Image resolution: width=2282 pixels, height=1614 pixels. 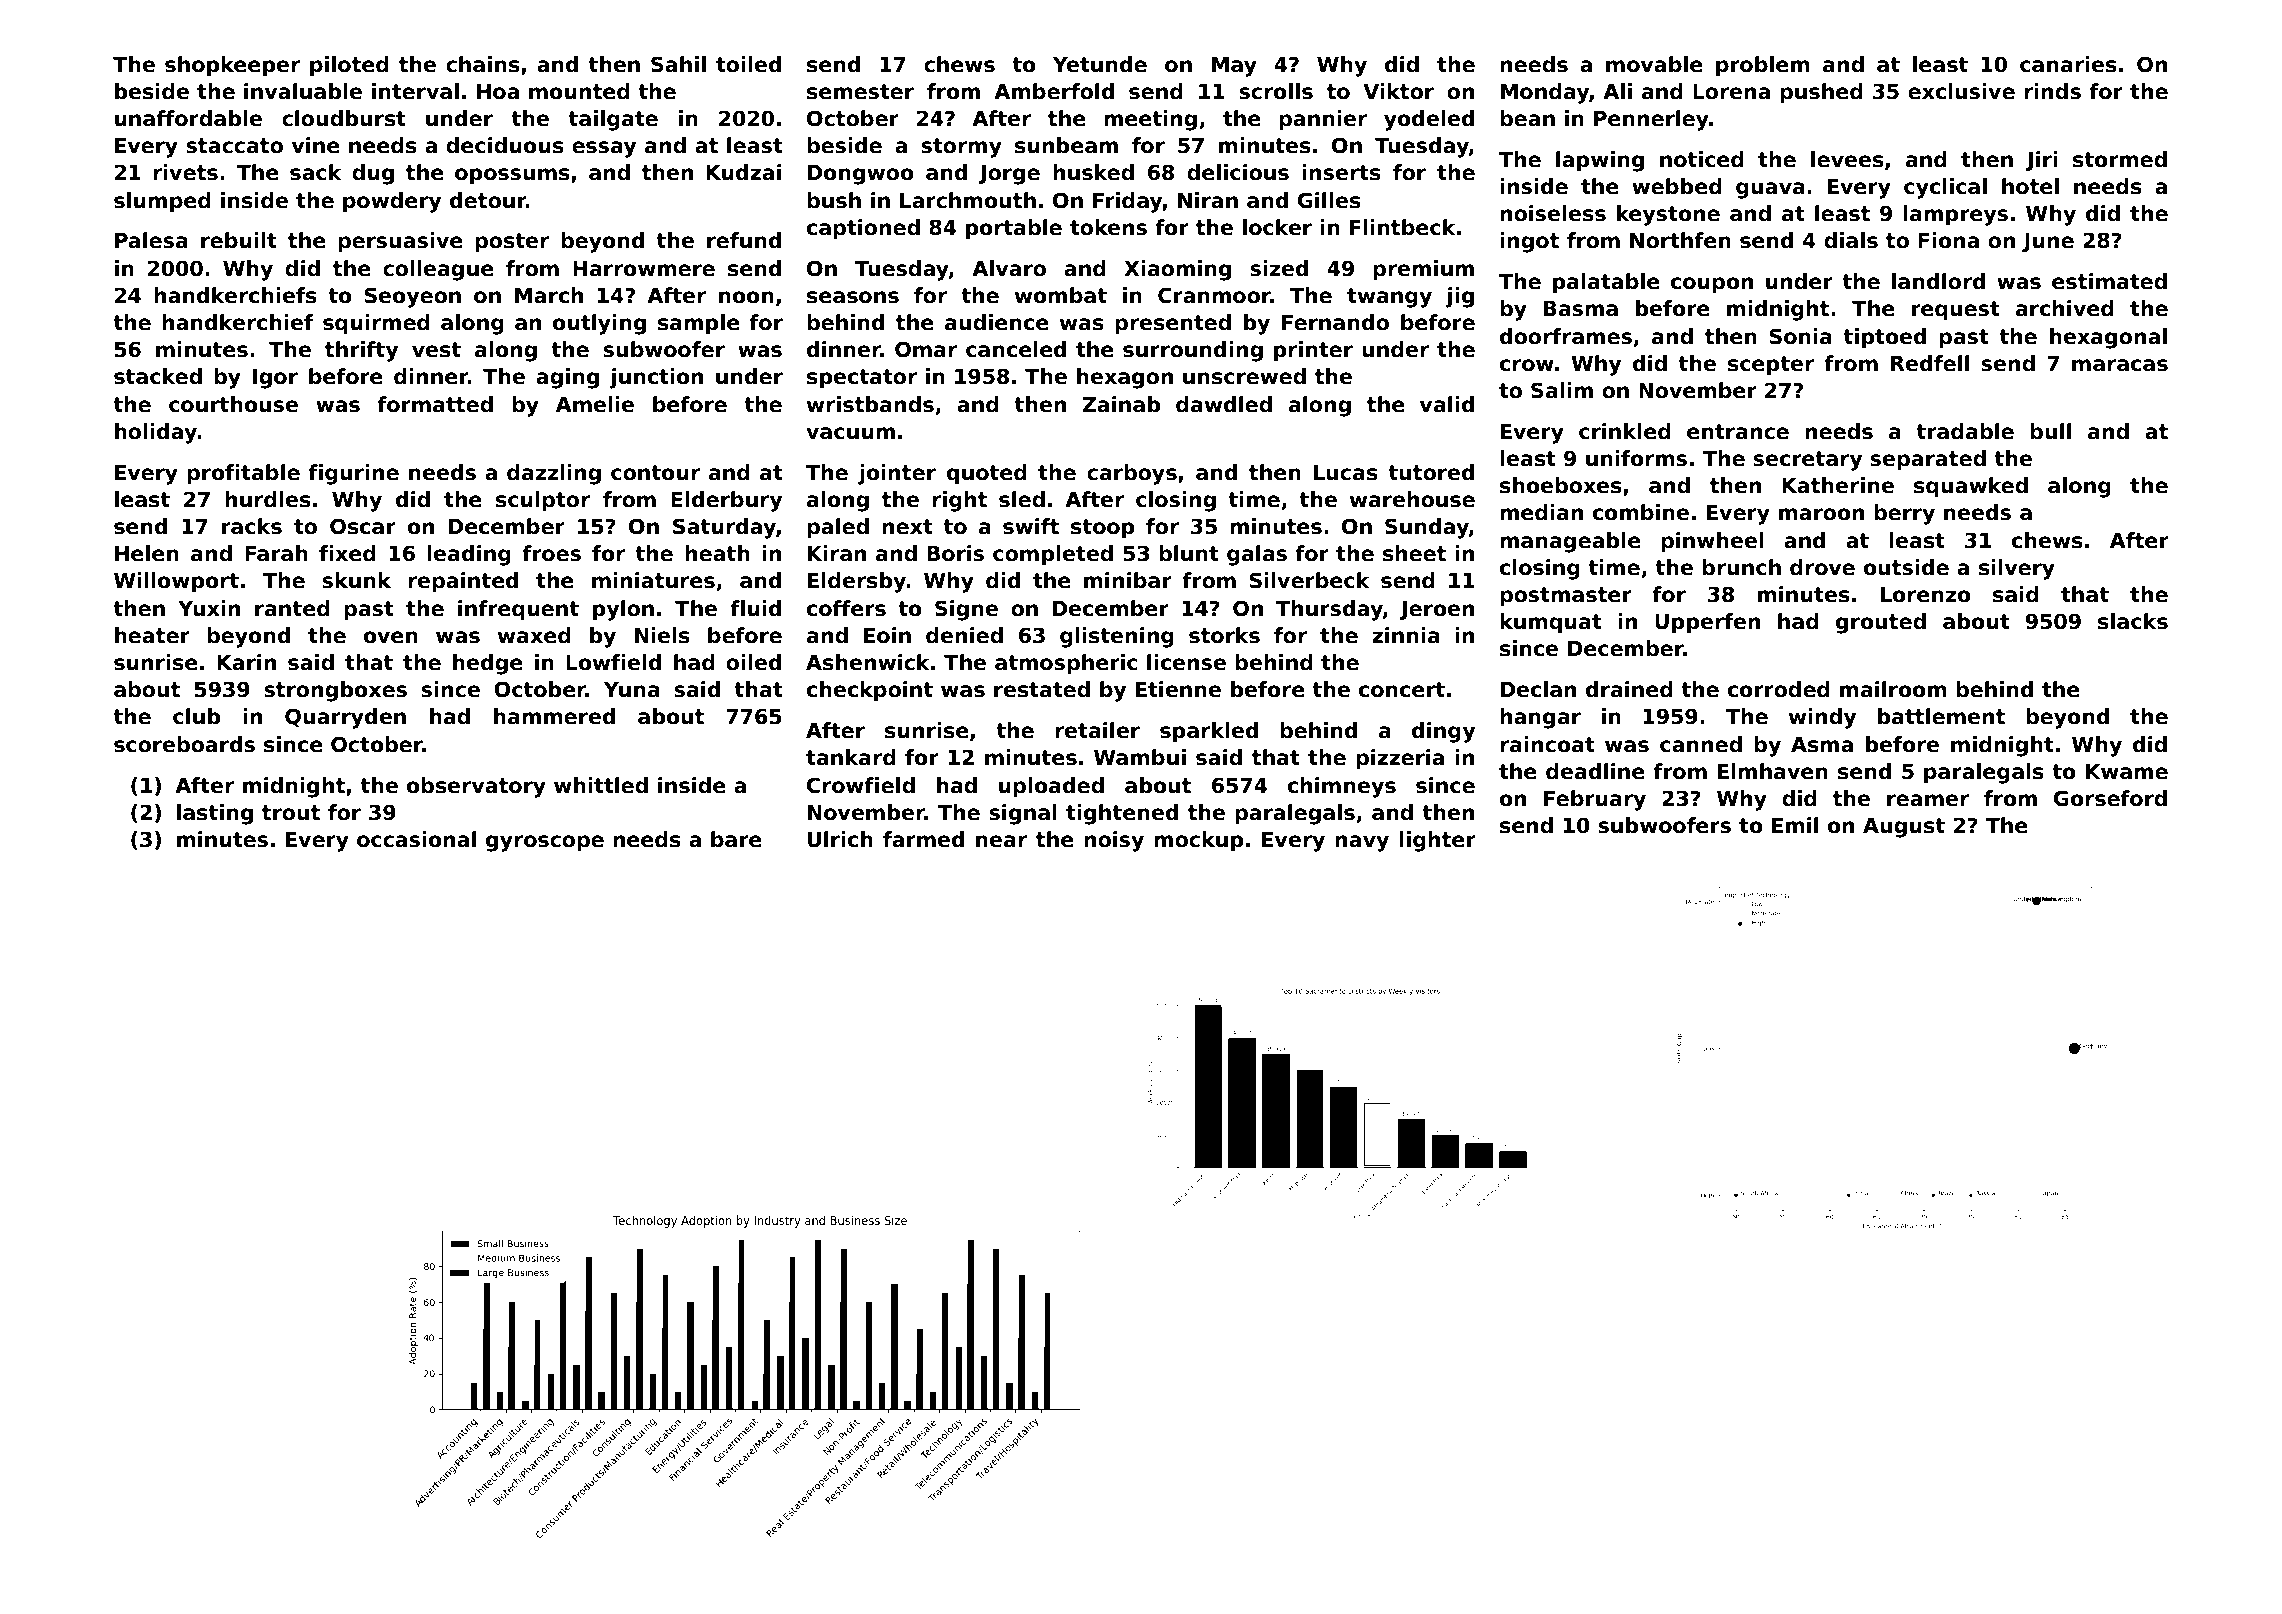 I want to click on navy, so click(x=1362, y=843).
